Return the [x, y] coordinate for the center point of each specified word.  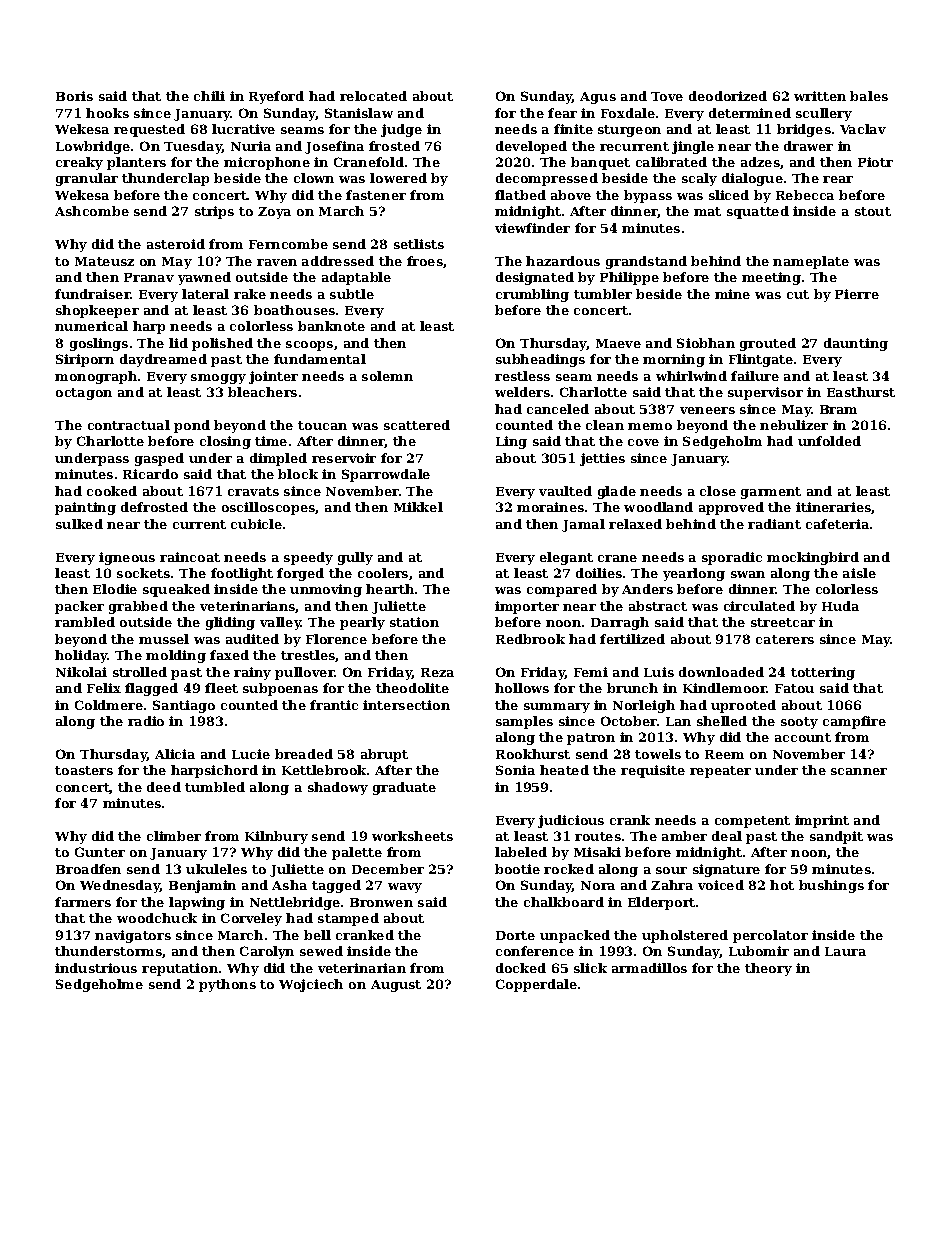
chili [209, 96]
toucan [322, 425]
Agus [598, 98]
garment [771, 493]
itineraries [833, 507]
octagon [84, 394]
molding [176, 656]
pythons [227, 985]
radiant [774, 524]
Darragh [620, 623]
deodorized [728, 96]
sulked [79, 524]
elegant [566, 558]
